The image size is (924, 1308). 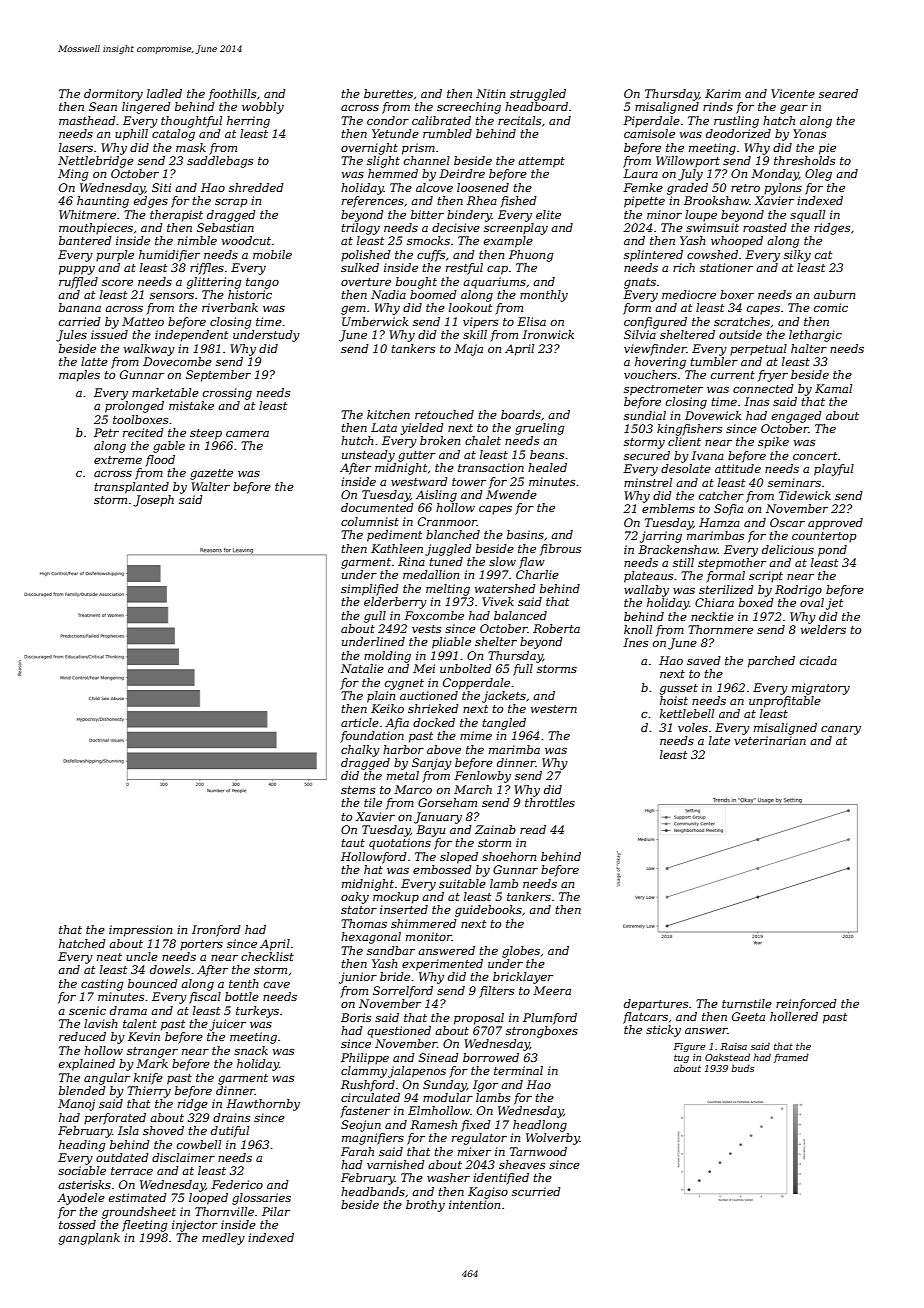 I want to click on western, so click(x=554, y=709).
